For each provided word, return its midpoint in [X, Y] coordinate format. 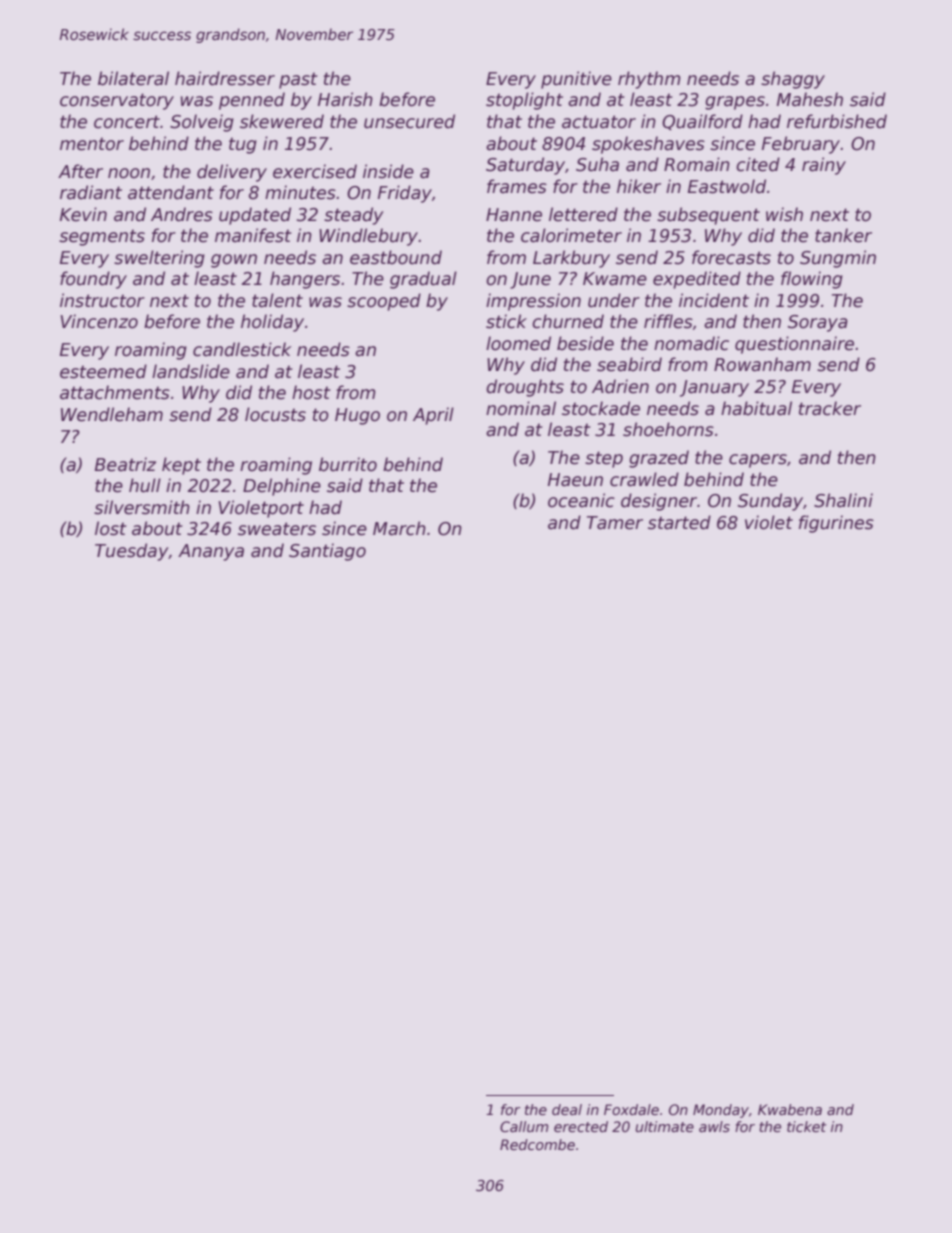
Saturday [525, 166]
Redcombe [537, 1144]
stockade [601, 408]
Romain [697, 164]
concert [127, 122]
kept [181, 466]
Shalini [843, 500]
